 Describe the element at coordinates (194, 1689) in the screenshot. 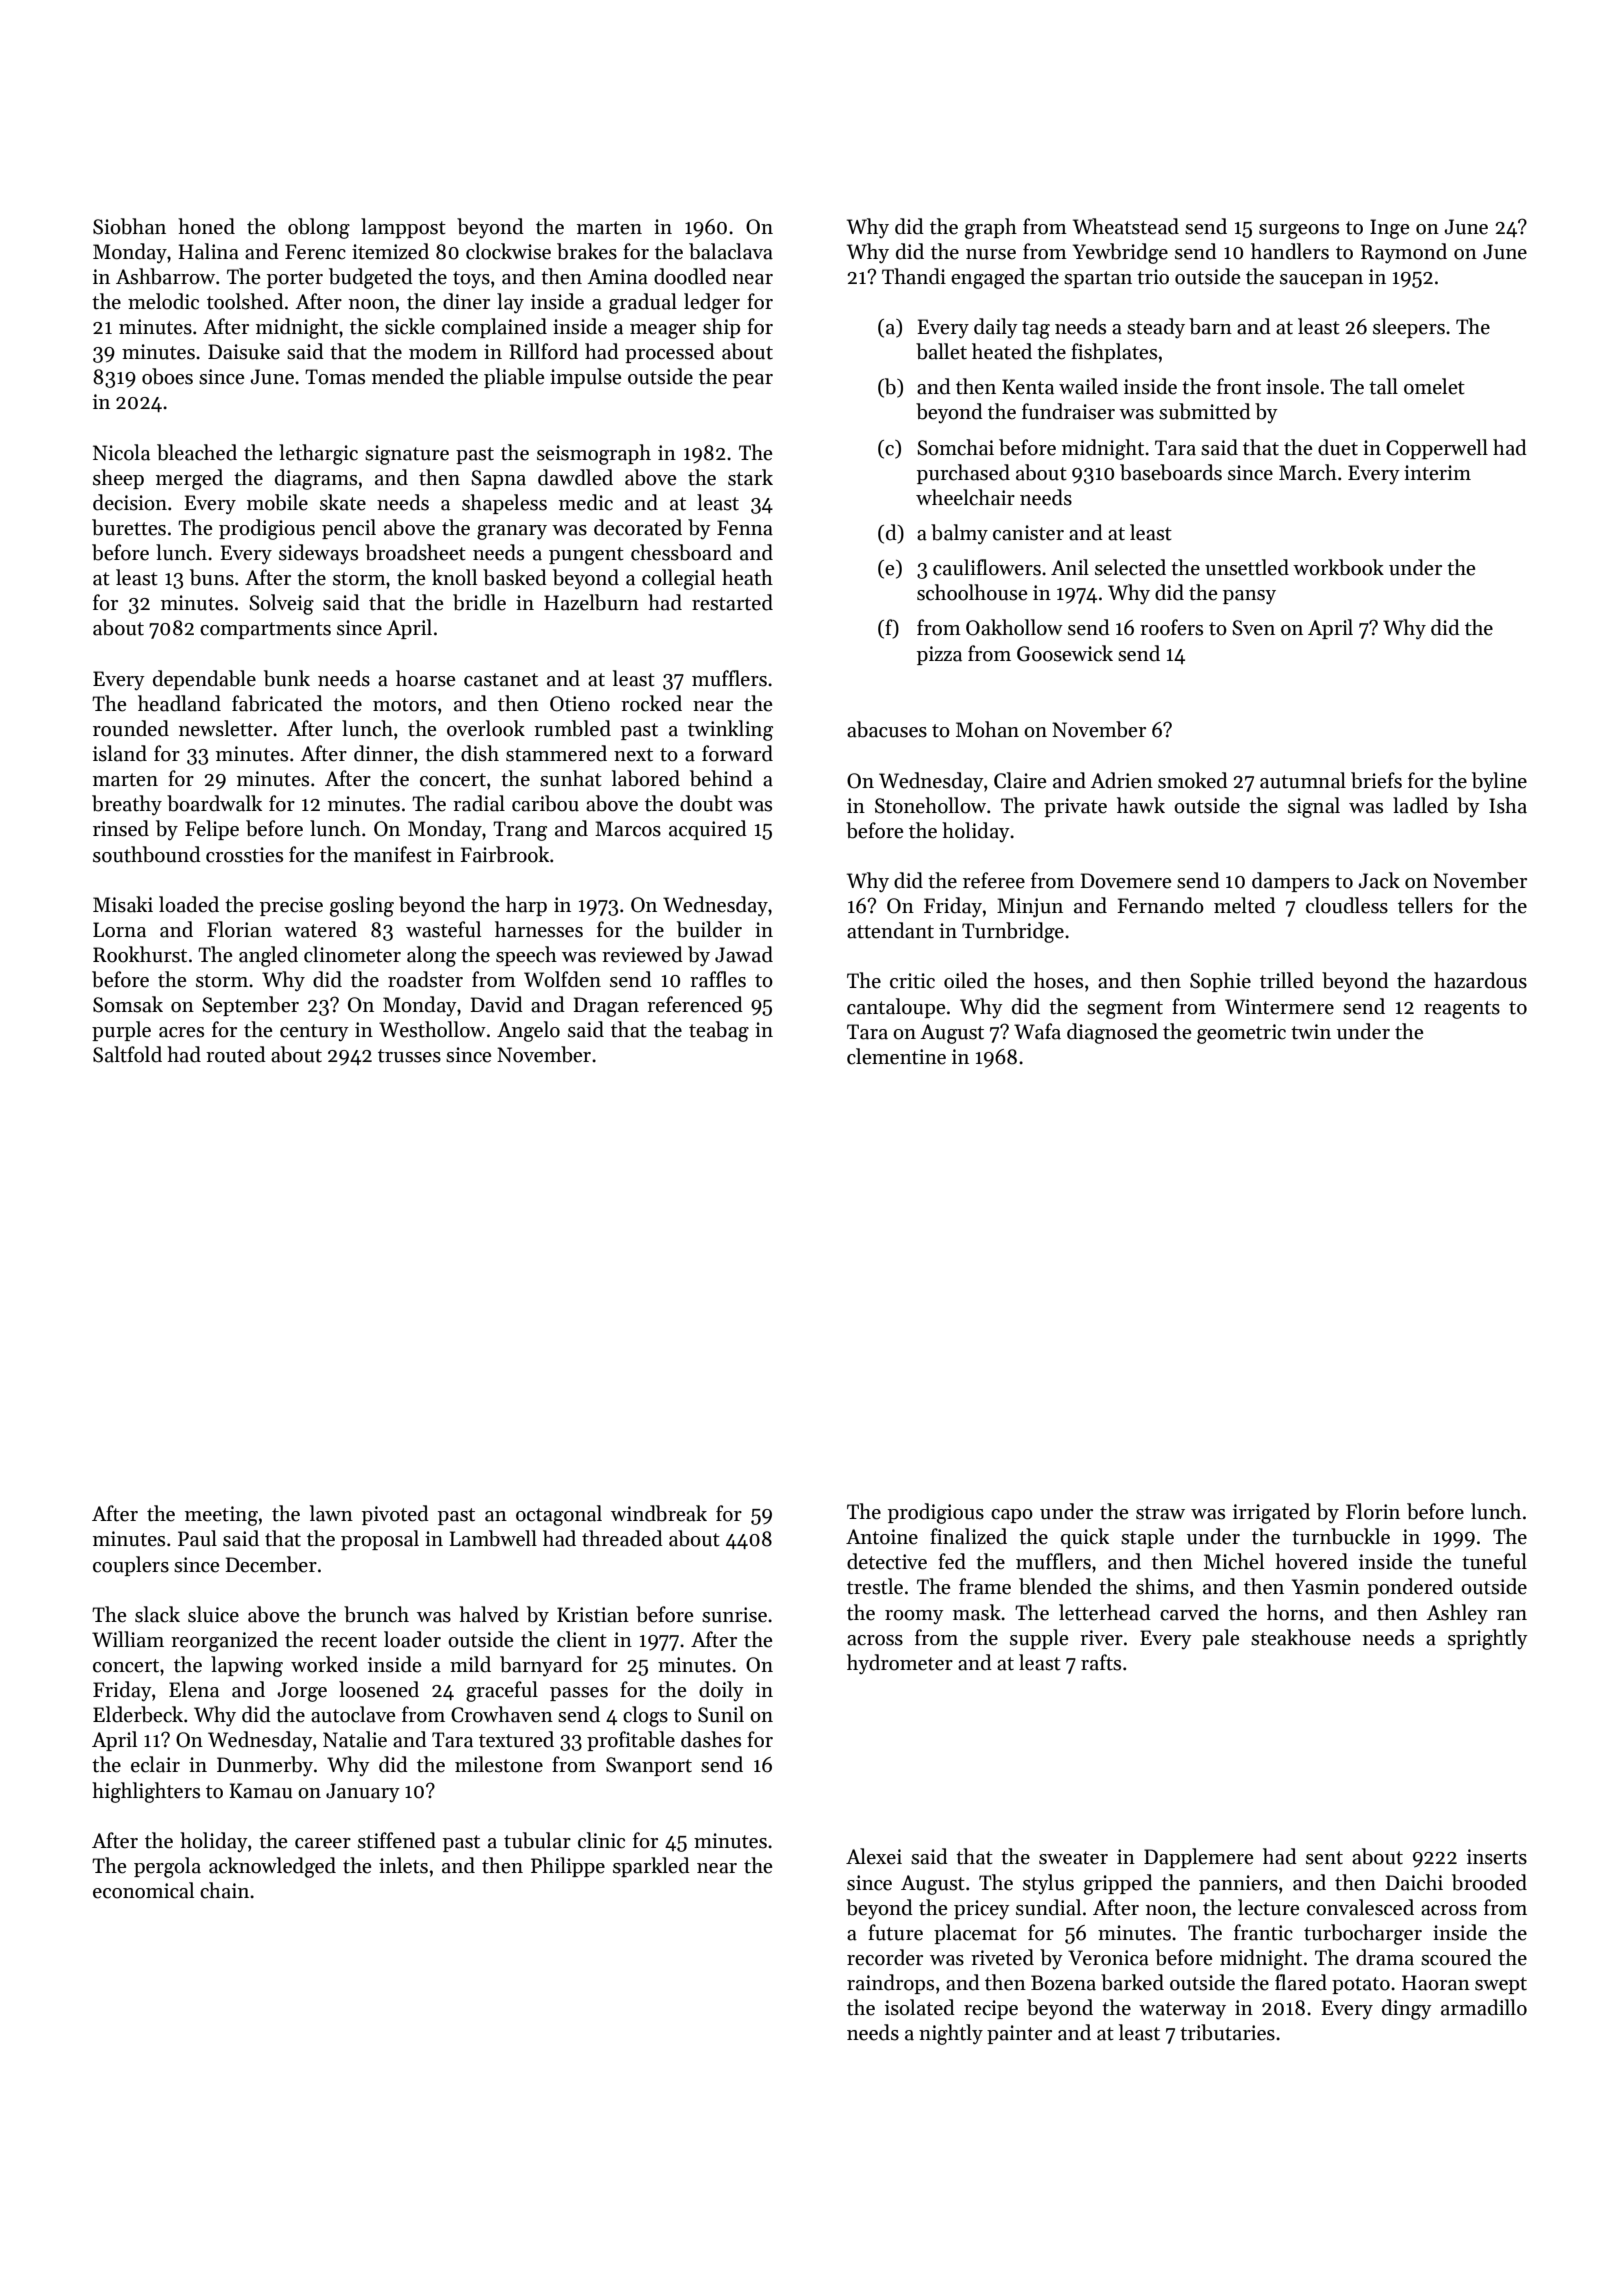

I see `Elena` at that location.
